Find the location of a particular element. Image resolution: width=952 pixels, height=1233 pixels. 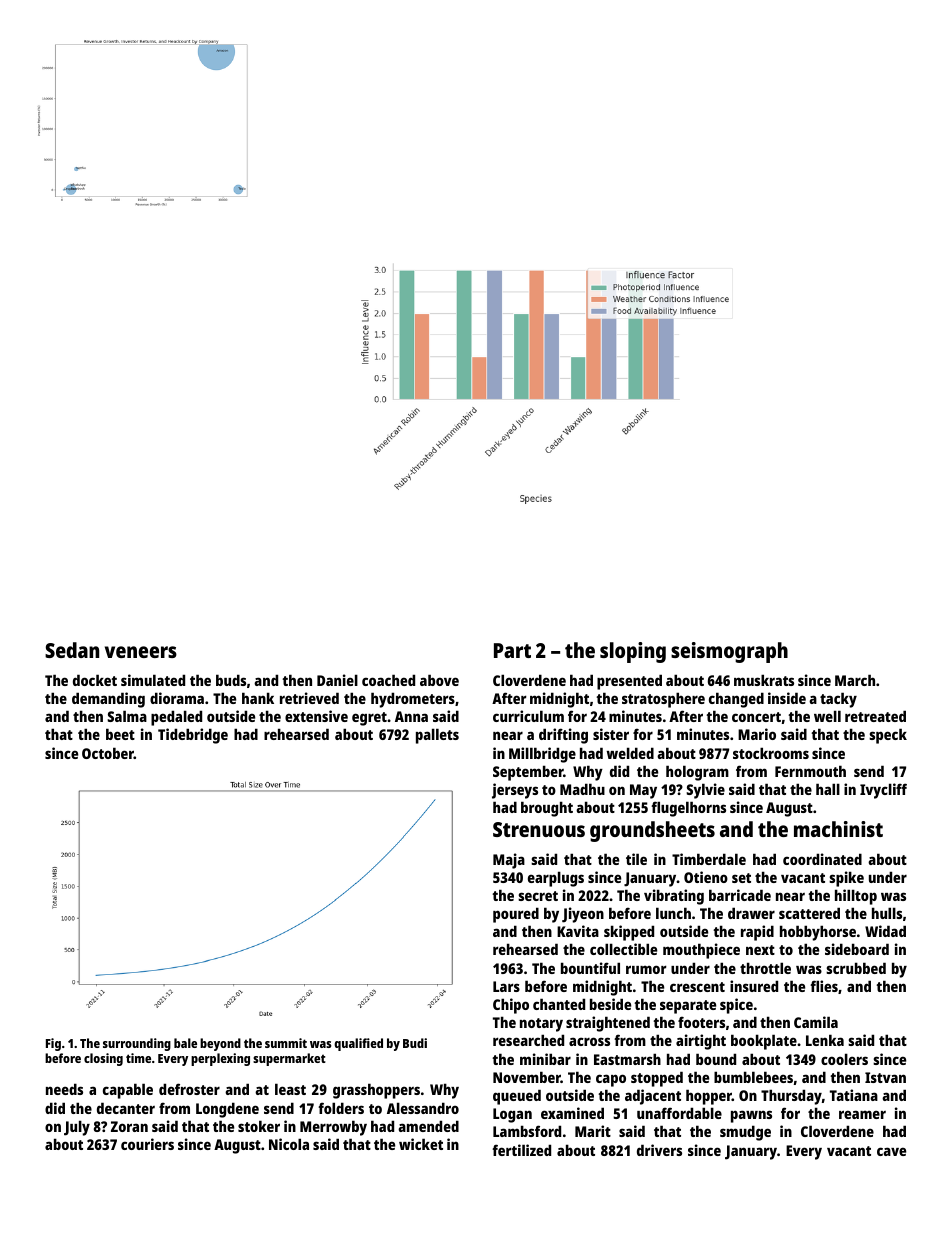

hydrometers is located at coordinates (413, 700).
